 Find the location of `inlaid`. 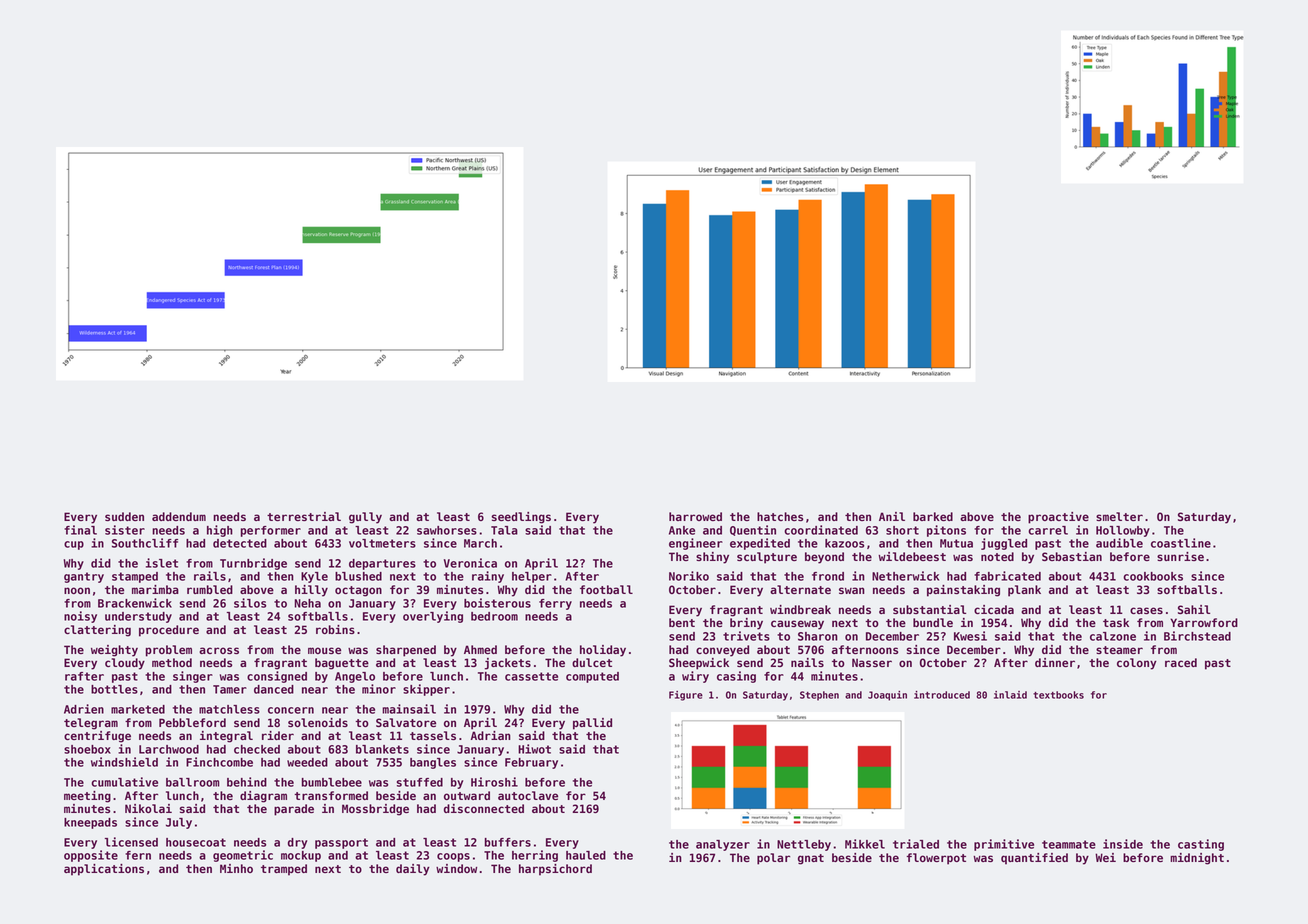

inlaid is located at coordinates (1010, 695).
